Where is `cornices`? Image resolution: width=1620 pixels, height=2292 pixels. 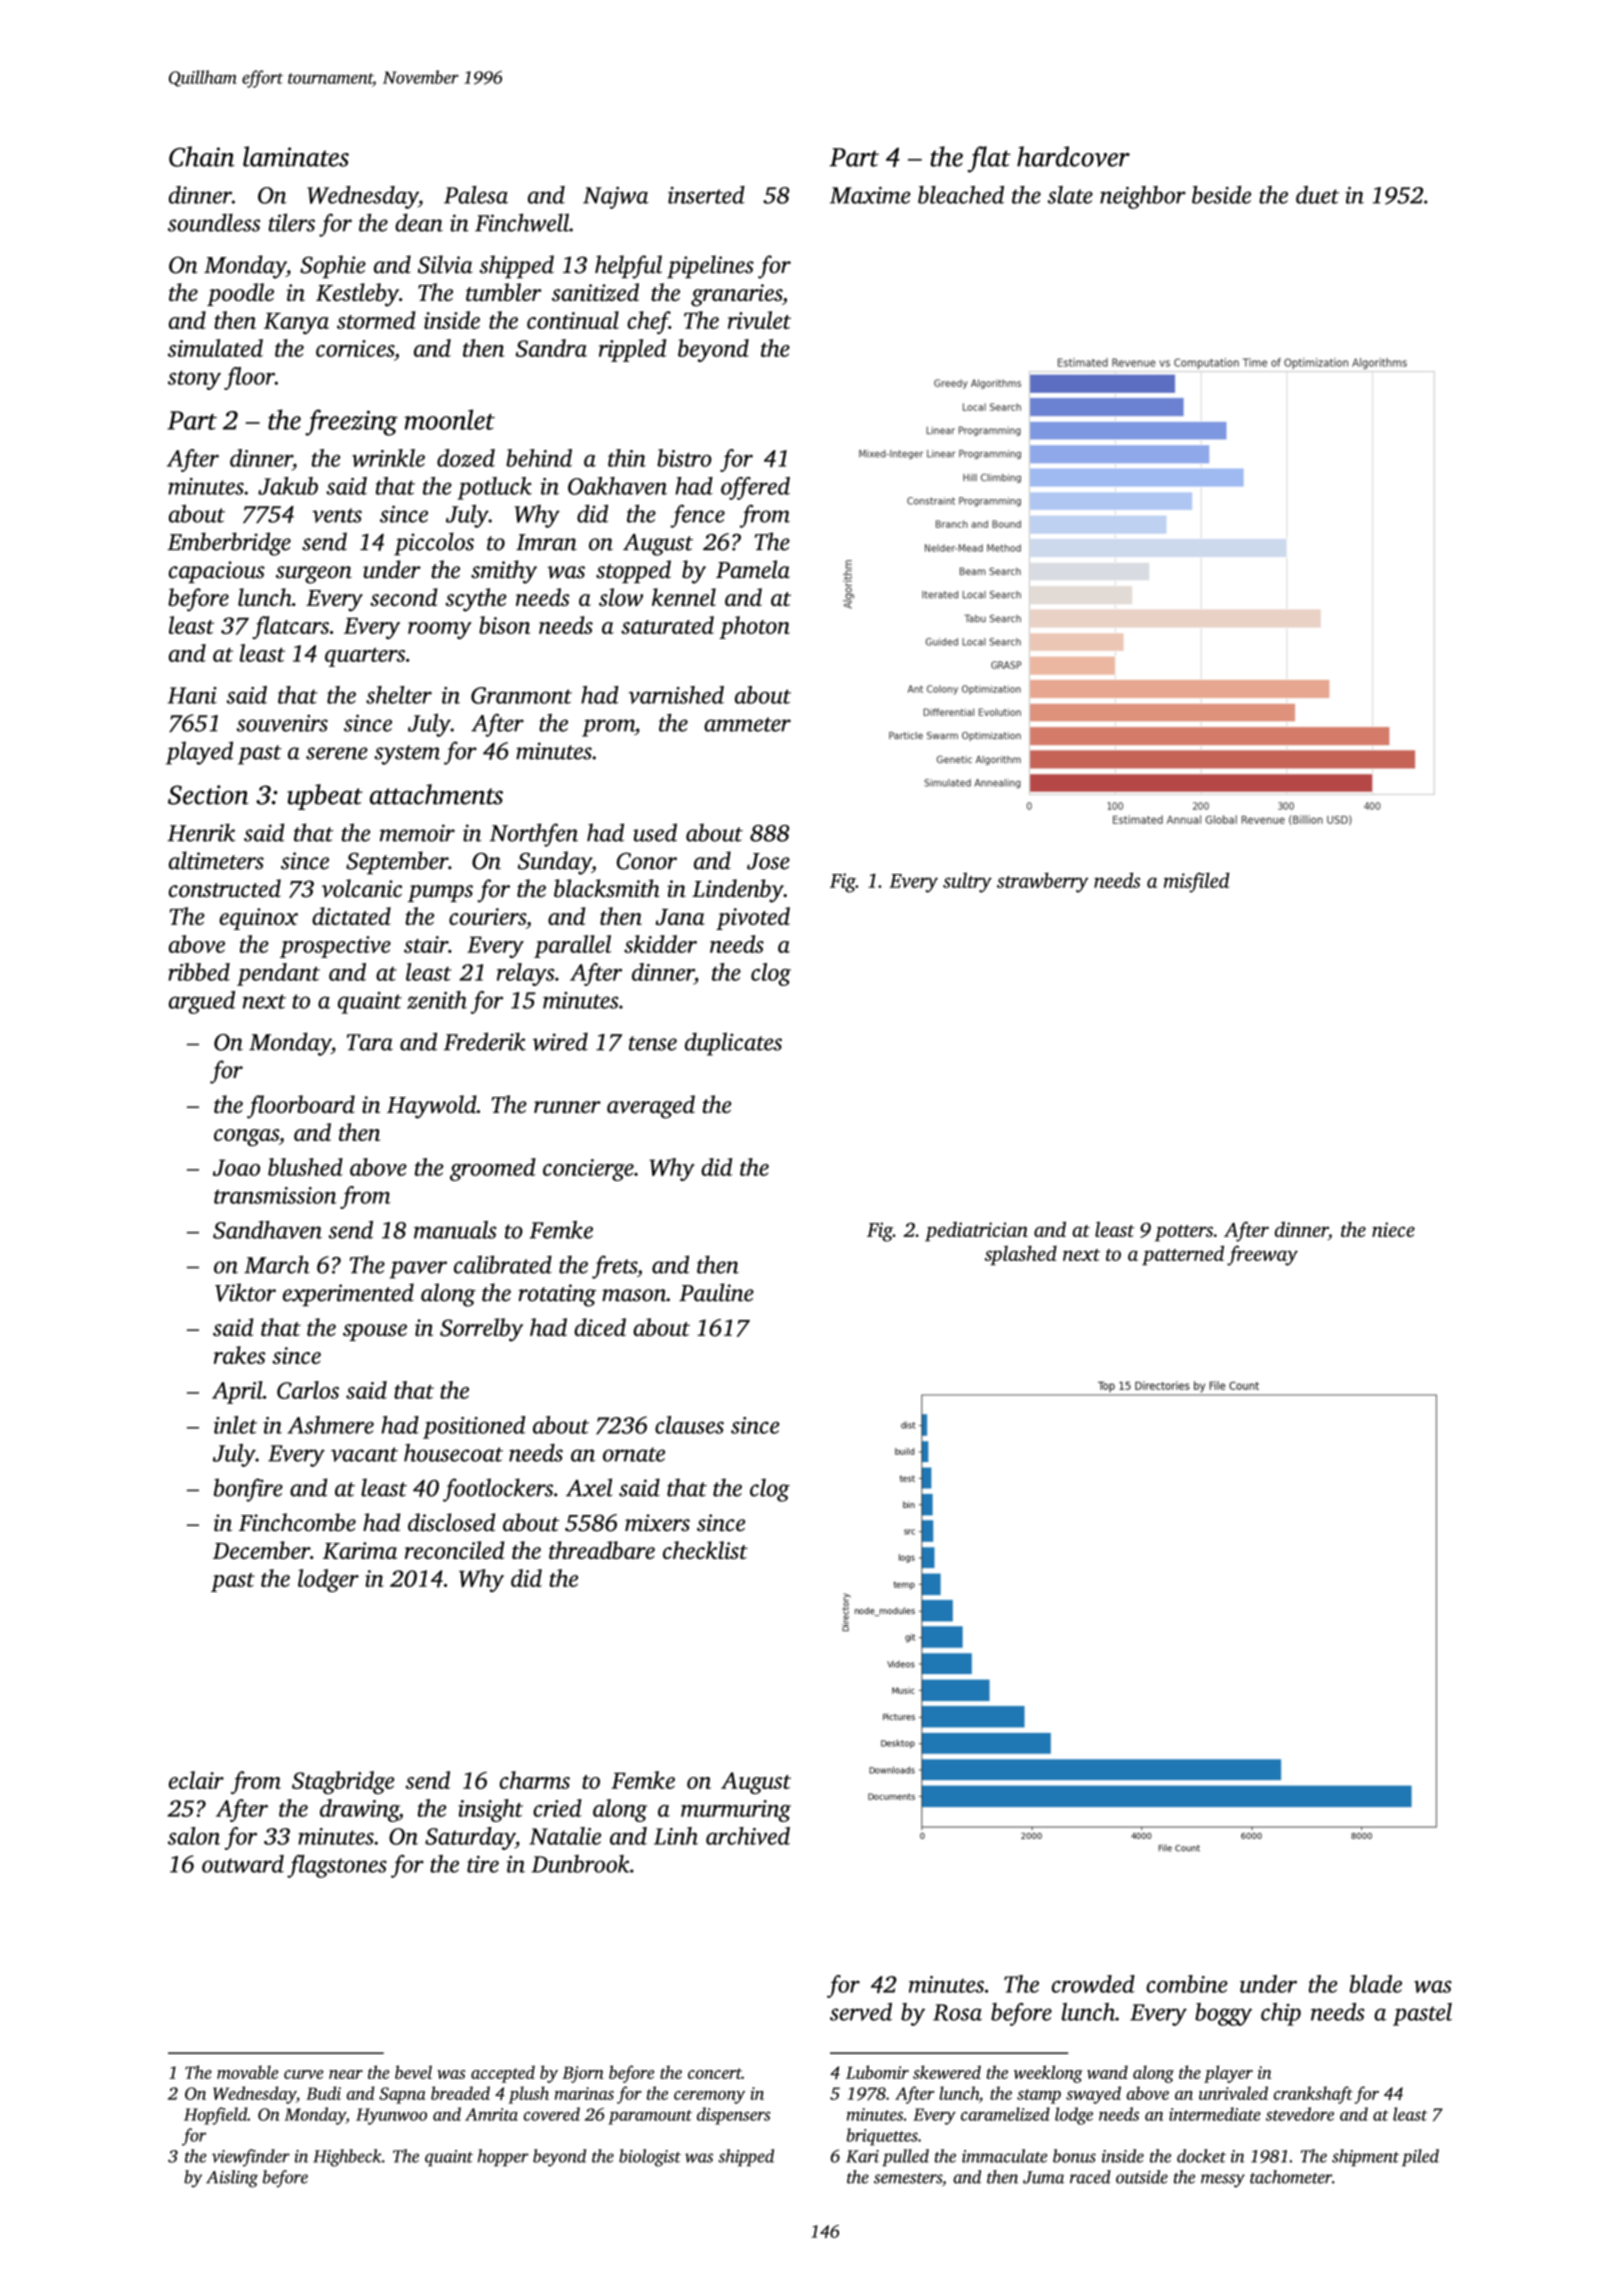
cornices is located at coordinates (355, 348).
